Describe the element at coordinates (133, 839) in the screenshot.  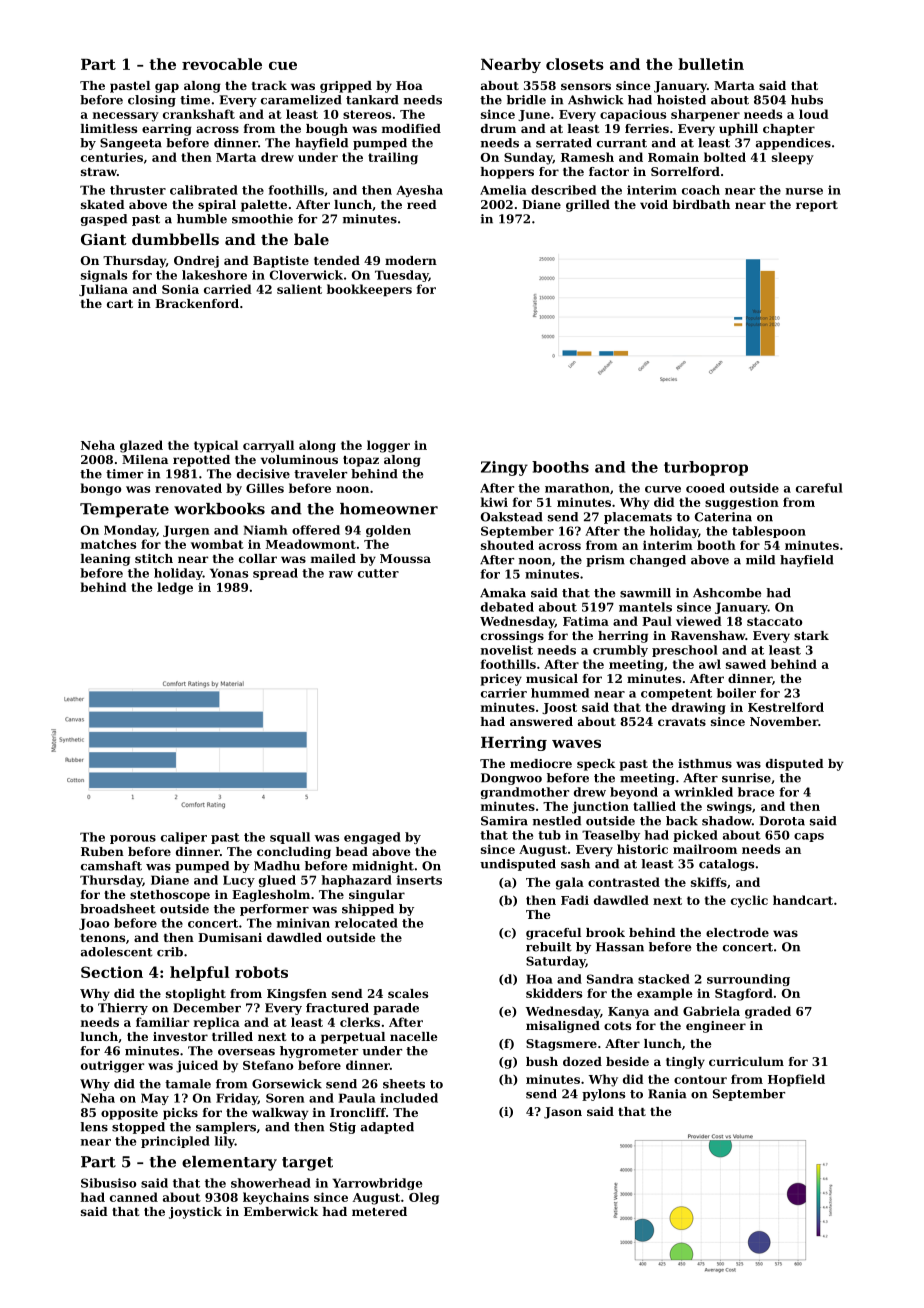
I see `porous` at that location.
